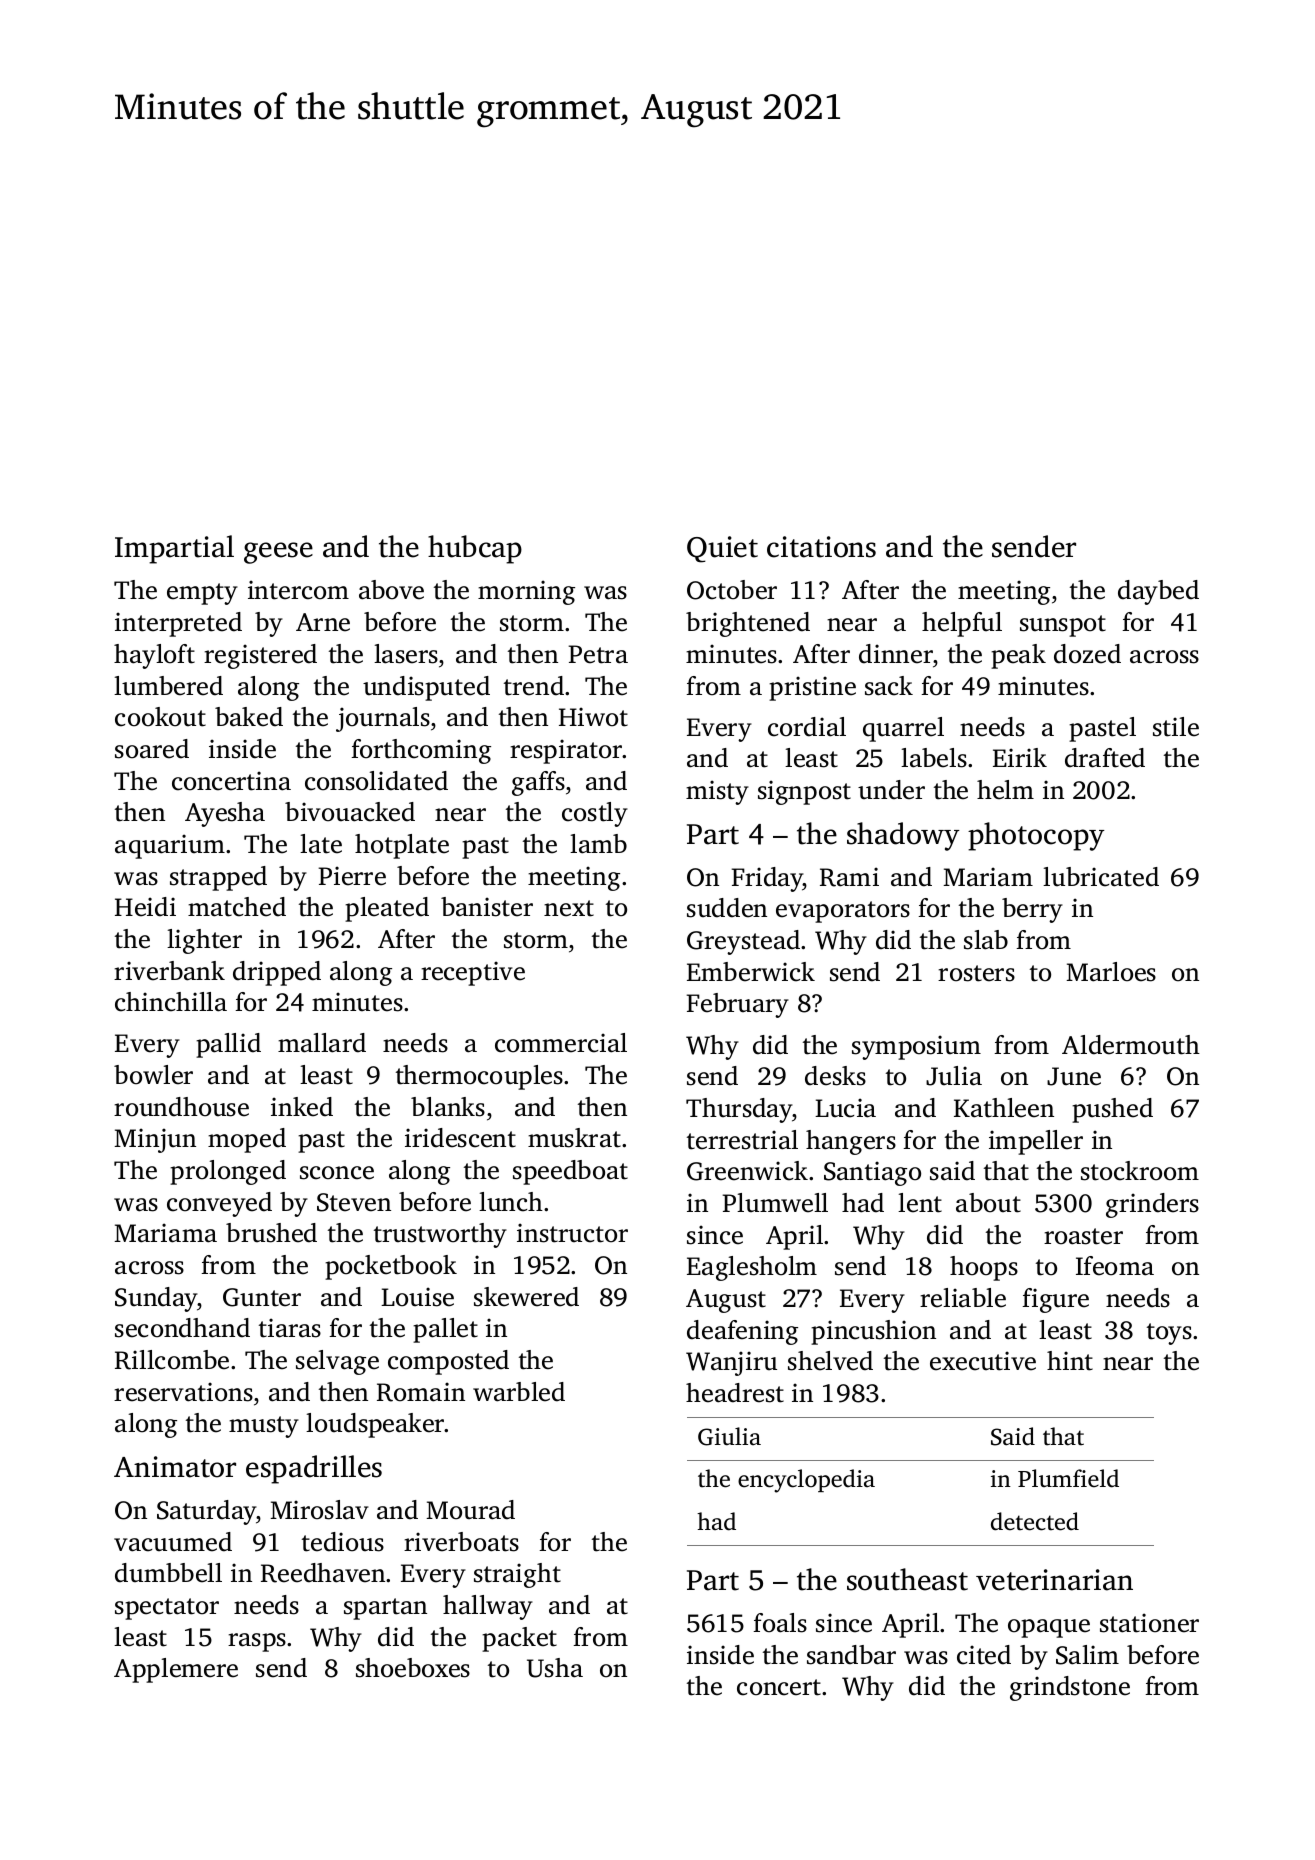 The height and width of the page is (1860, 1315). I want to click on roundhouse, so click(181, 1107).
